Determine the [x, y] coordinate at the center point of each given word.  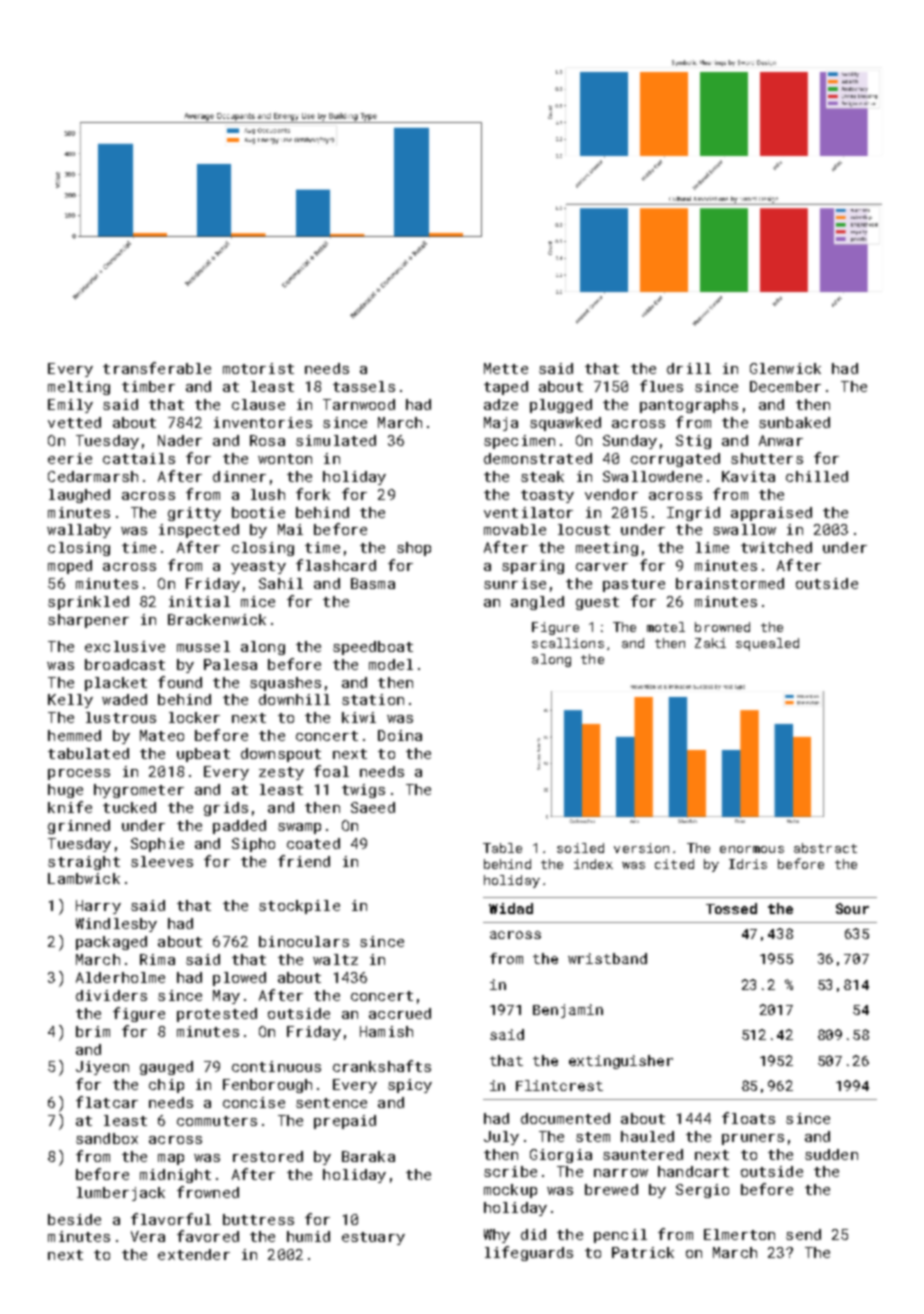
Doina [400, 735]
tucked [129, 807]
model [391, 664]
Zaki [710, 643]
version [641, 848]
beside [74, 1219]
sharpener [88, 621]
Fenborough [267, 1086]
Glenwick [785, 368]
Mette [506, 368]
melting [79, 388]
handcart [693, 1171]
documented [565, 1118]
